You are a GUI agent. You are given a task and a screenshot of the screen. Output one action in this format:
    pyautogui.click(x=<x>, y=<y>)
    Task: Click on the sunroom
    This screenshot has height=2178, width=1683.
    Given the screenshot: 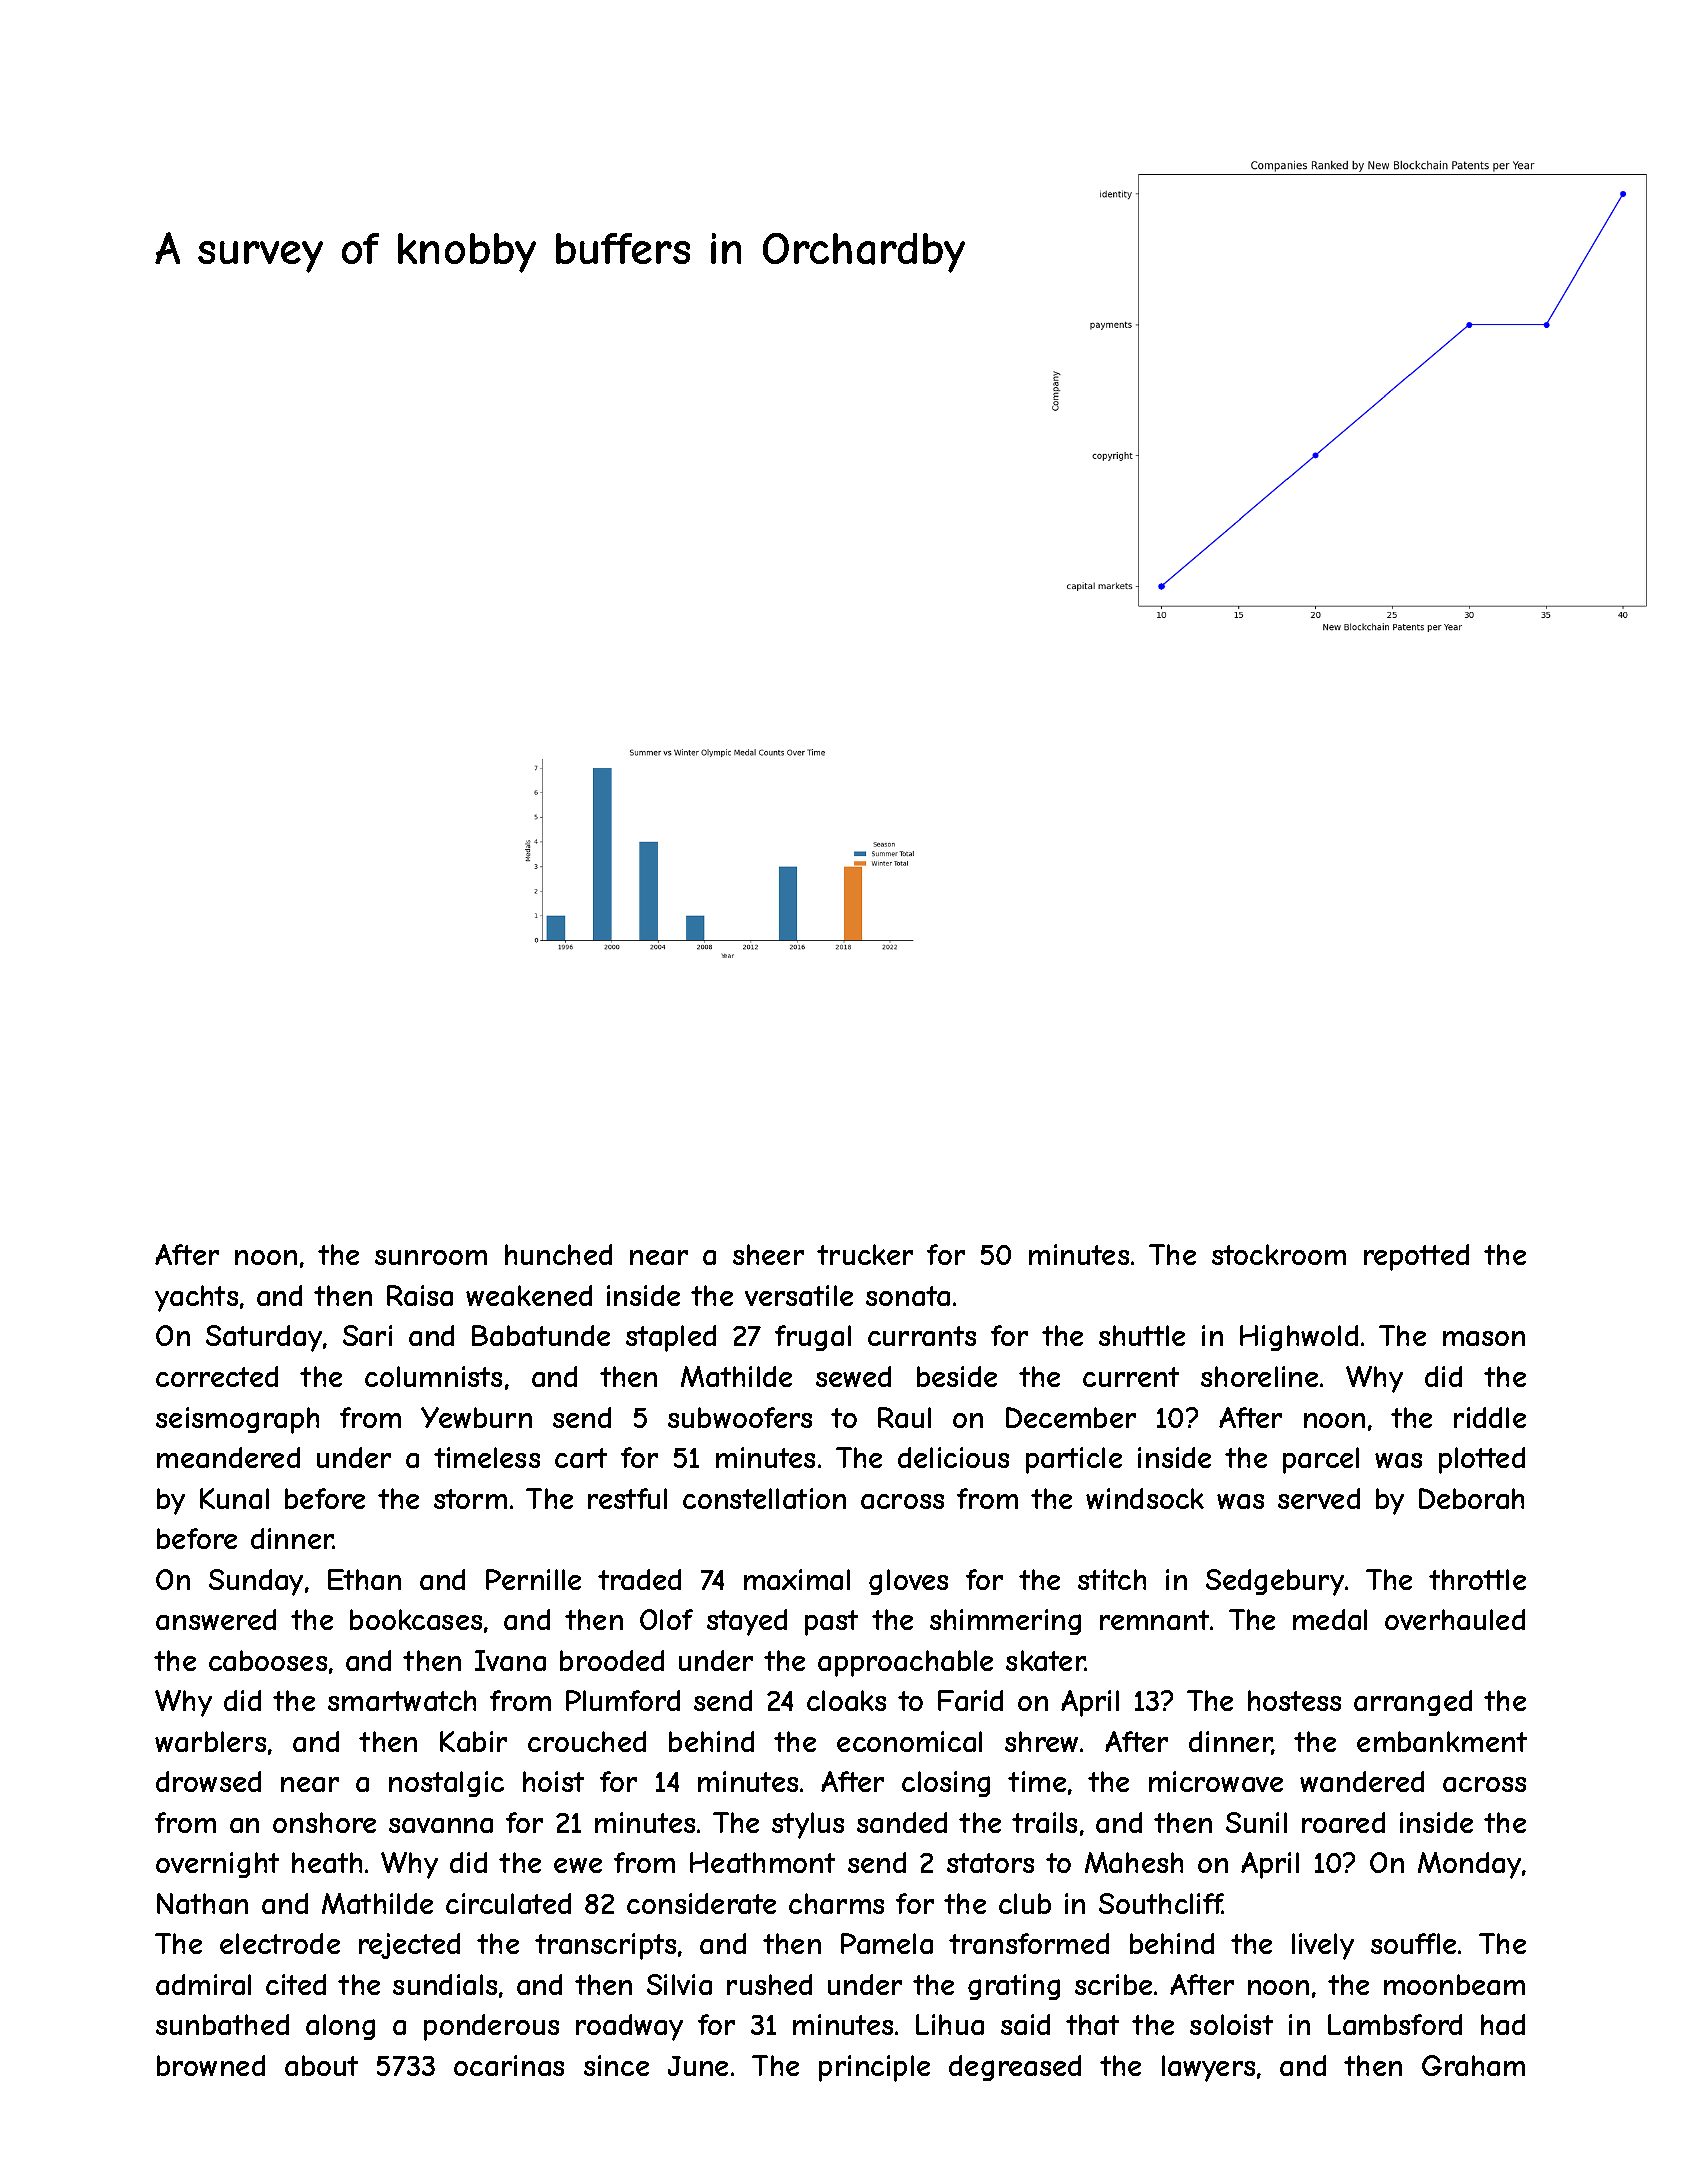 What is the action you would take?
    pyautogui.click(x=431, y=1257)
